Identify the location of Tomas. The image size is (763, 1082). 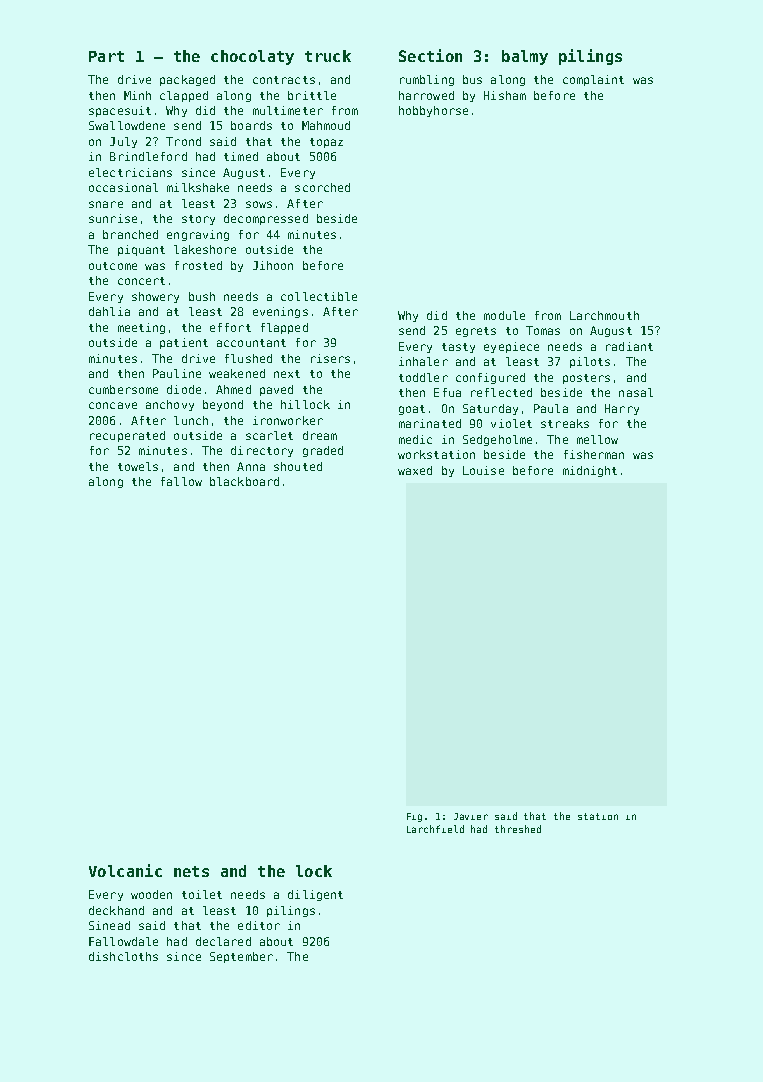
(543, 330).
